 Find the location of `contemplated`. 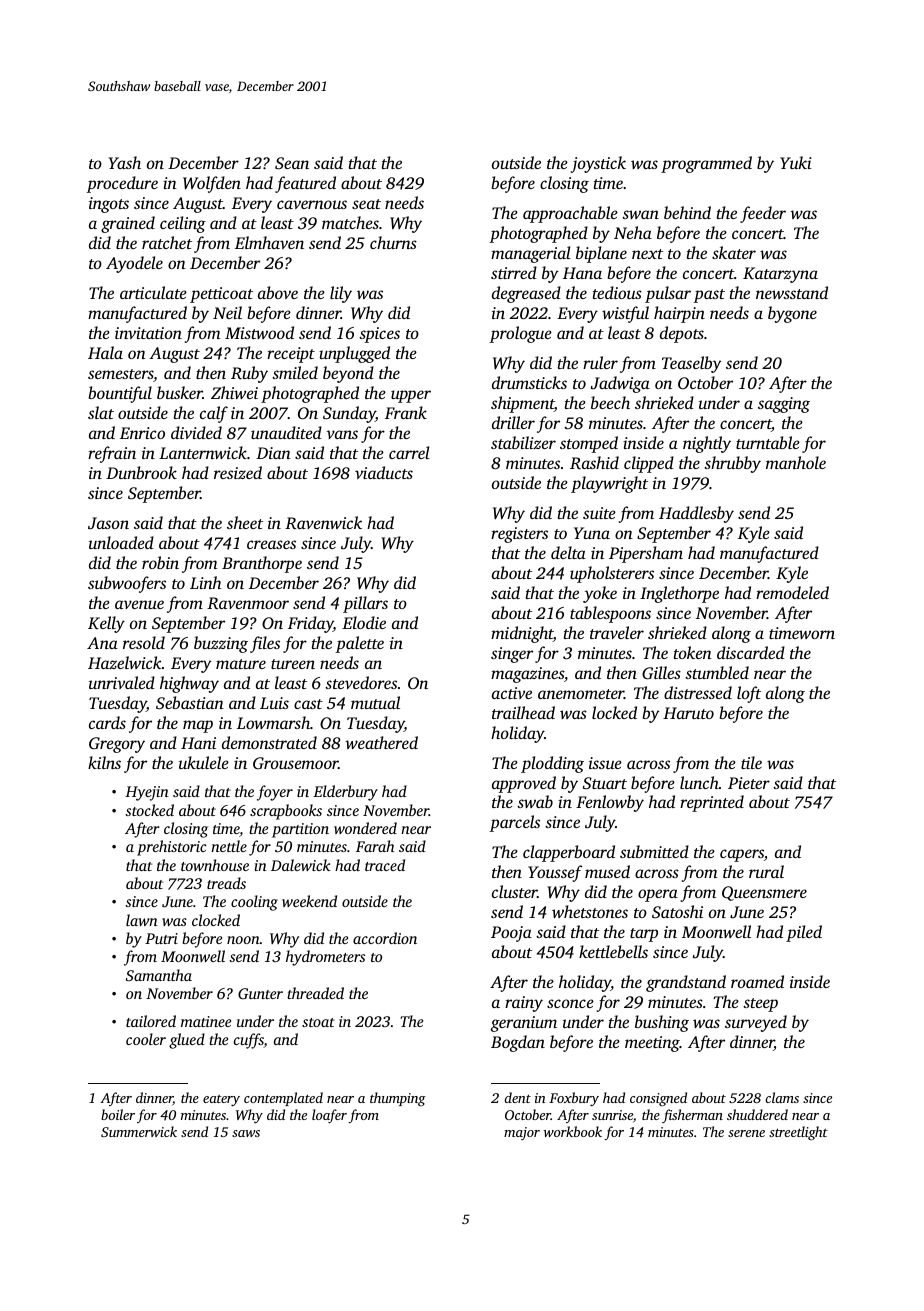

contemplated is located at coordinates (283, 1099).
